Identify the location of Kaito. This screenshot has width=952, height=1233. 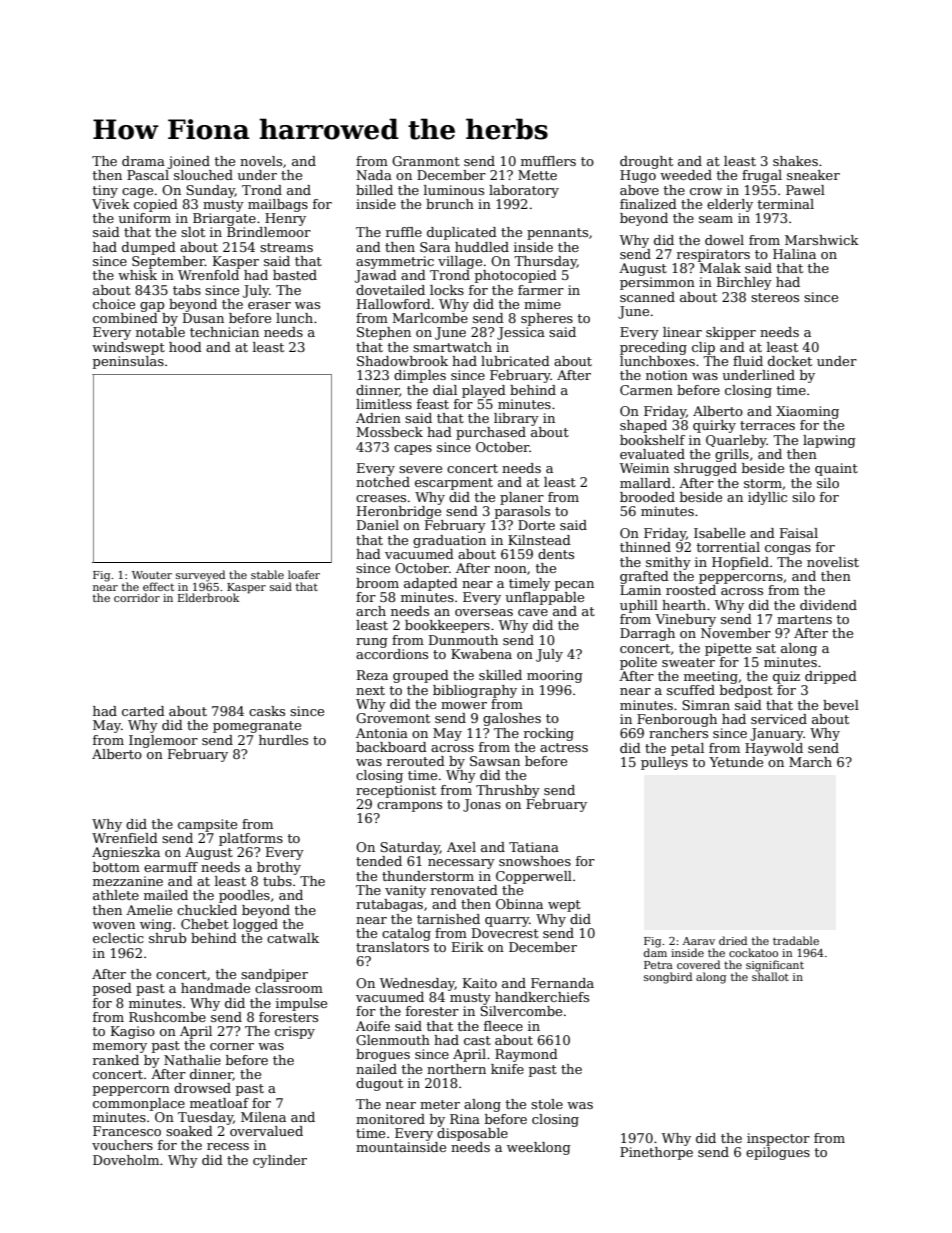
(480, 983).
